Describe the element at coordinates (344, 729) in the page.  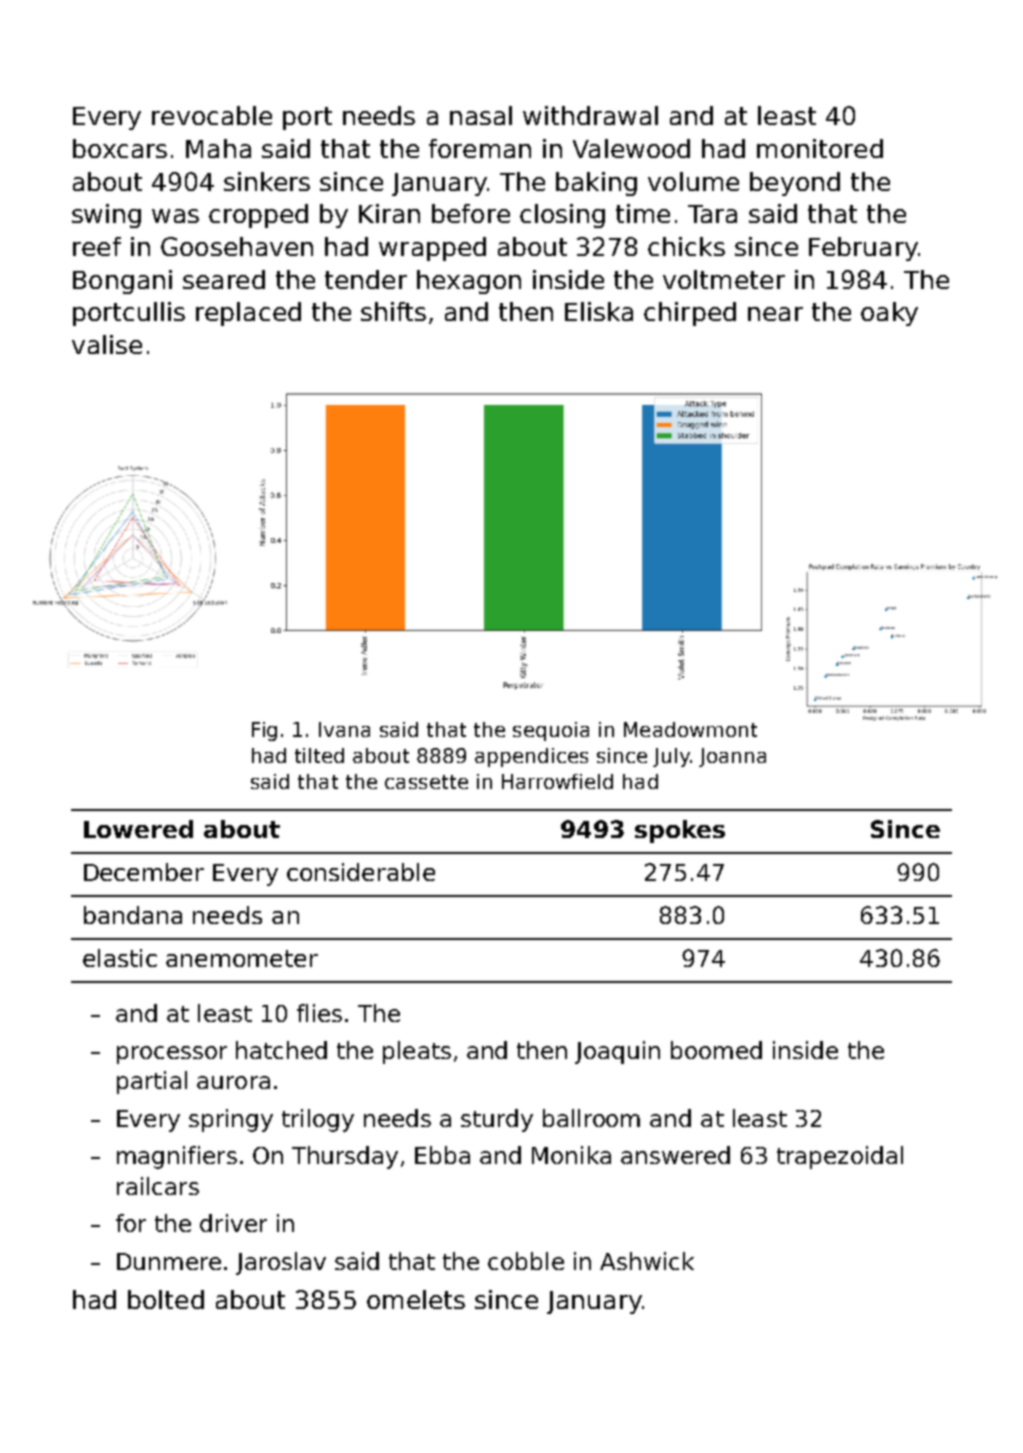
I see `Ivana` at that location.
